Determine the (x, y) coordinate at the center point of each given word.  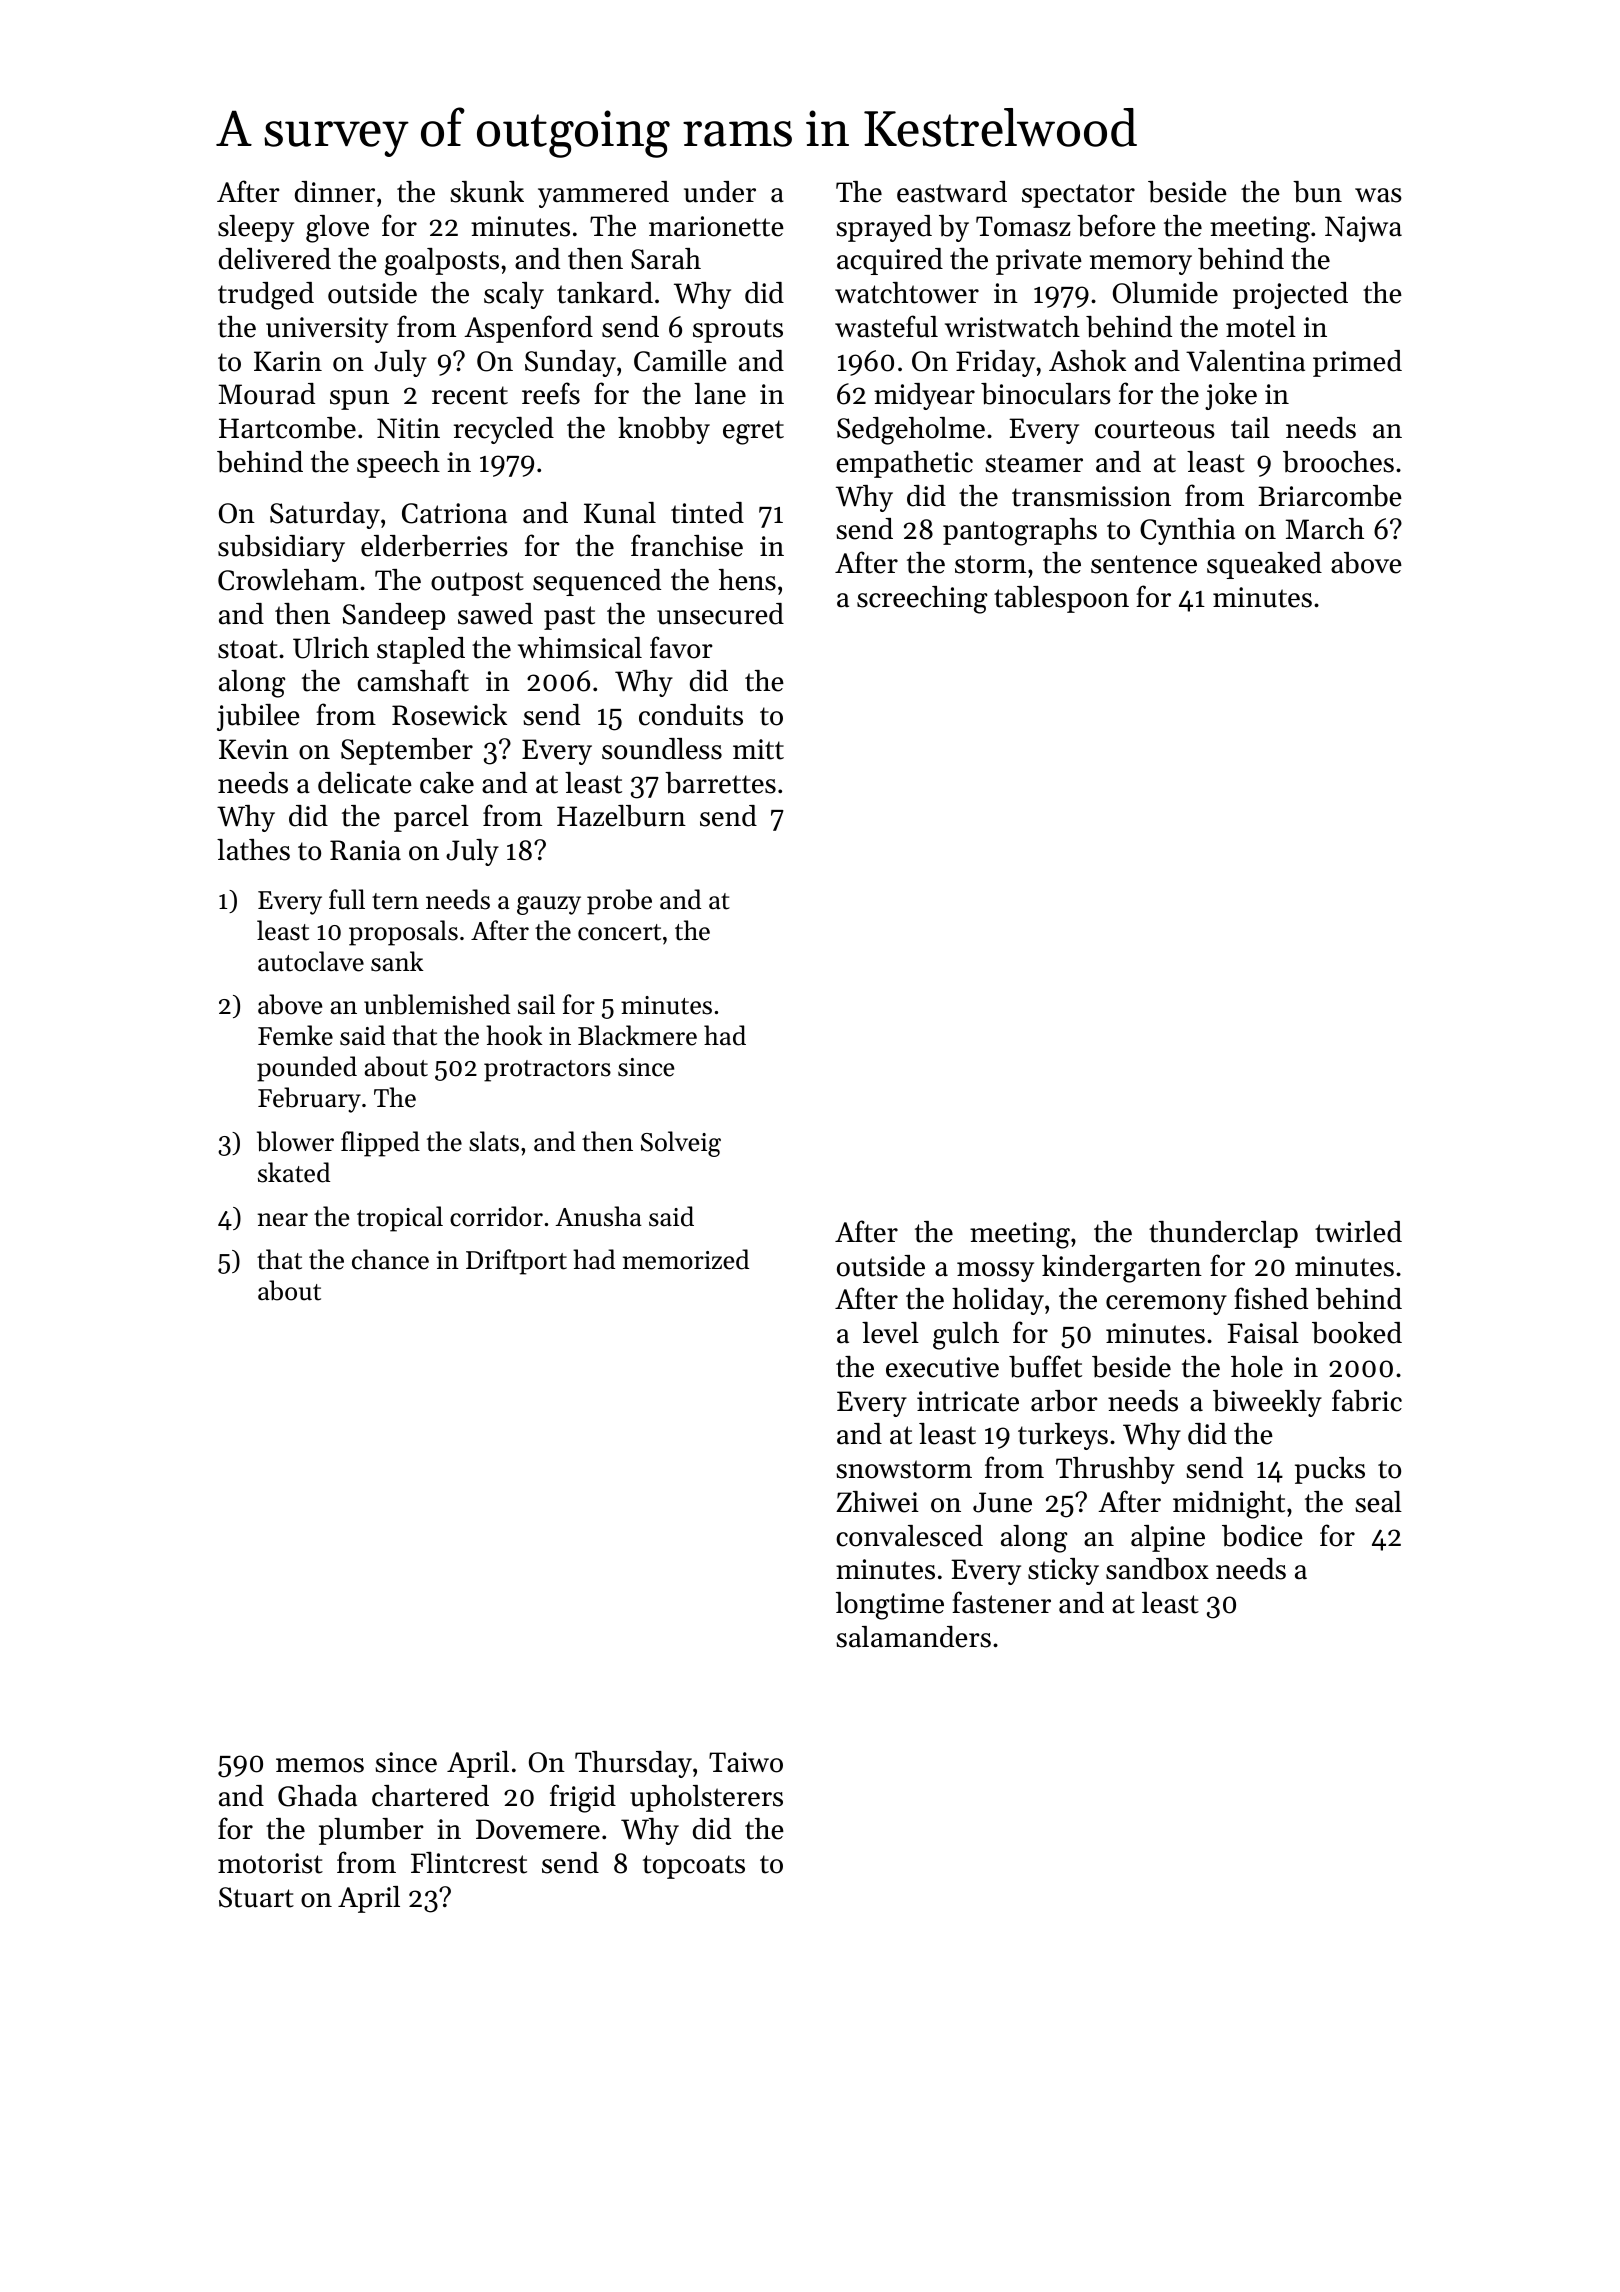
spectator (1078, 196)
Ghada (317, 1796)
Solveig (681, 1144)
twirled (1358, 1232)
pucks (1330, 1470)
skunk (487, 192)
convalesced (909, 1536)
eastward (952, 192)
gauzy (549, 905)
